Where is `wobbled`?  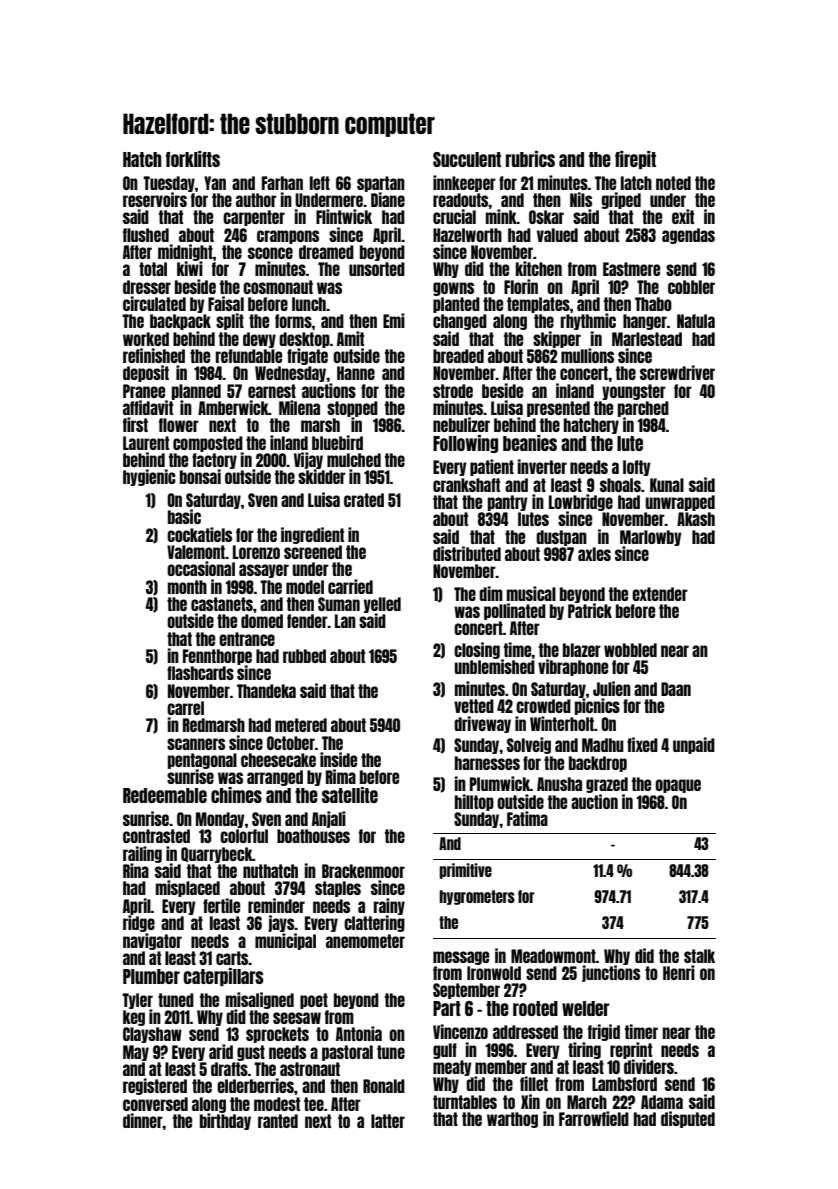
wobbled is located at coordinates (630, 650).
